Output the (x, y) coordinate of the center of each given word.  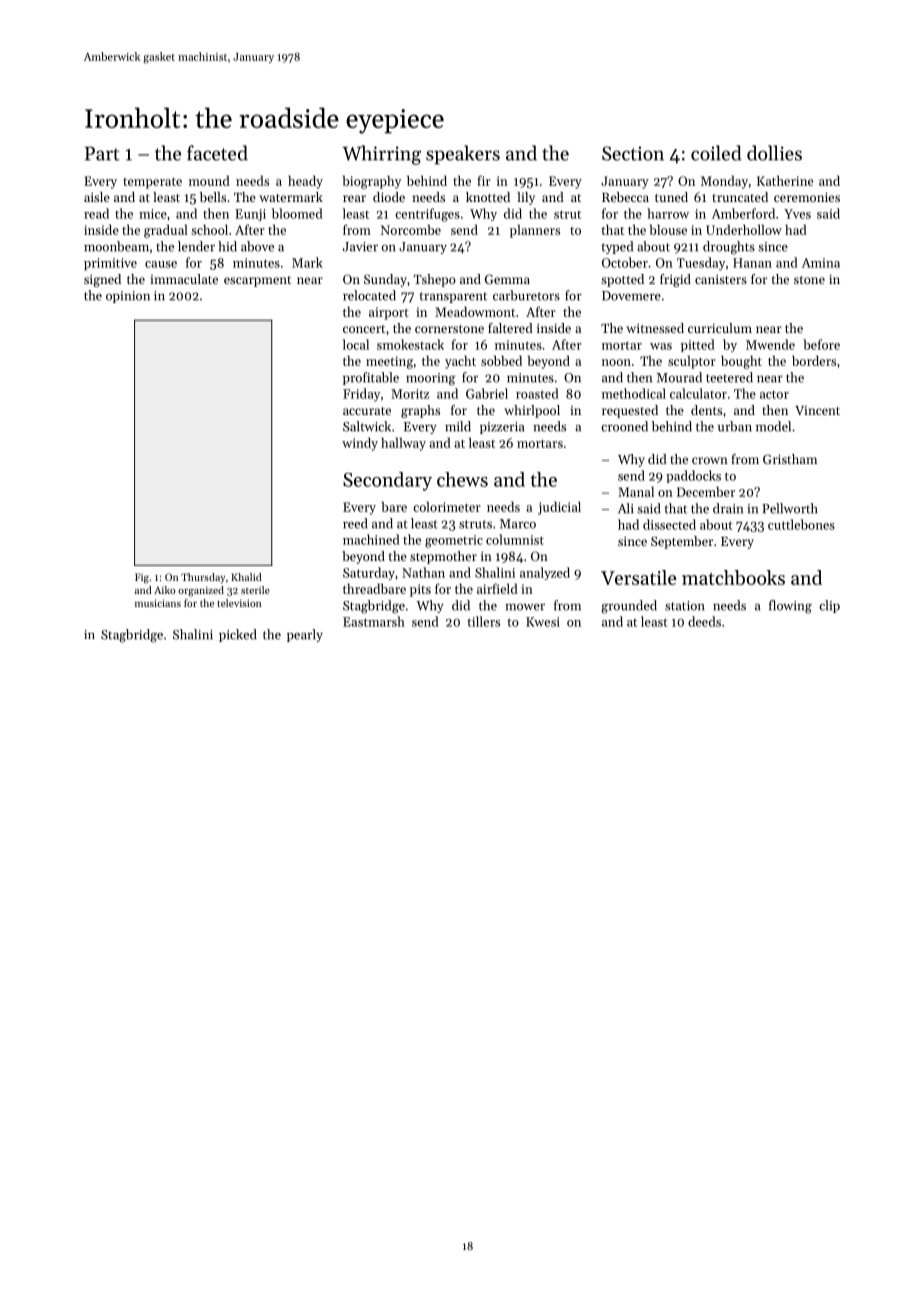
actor (774, 394)
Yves (797, 214)
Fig (142, 578)
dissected (669, 524)
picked (238, 635)
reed (355, 523)
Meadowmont (475, 311)
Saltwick (367, 426)
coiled (716, 153)
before (821, 344)
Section (633, 153)
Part (102, 153)
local (356, 344)
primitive (110, 264)
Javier (360, 247)
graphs (420, 411)
